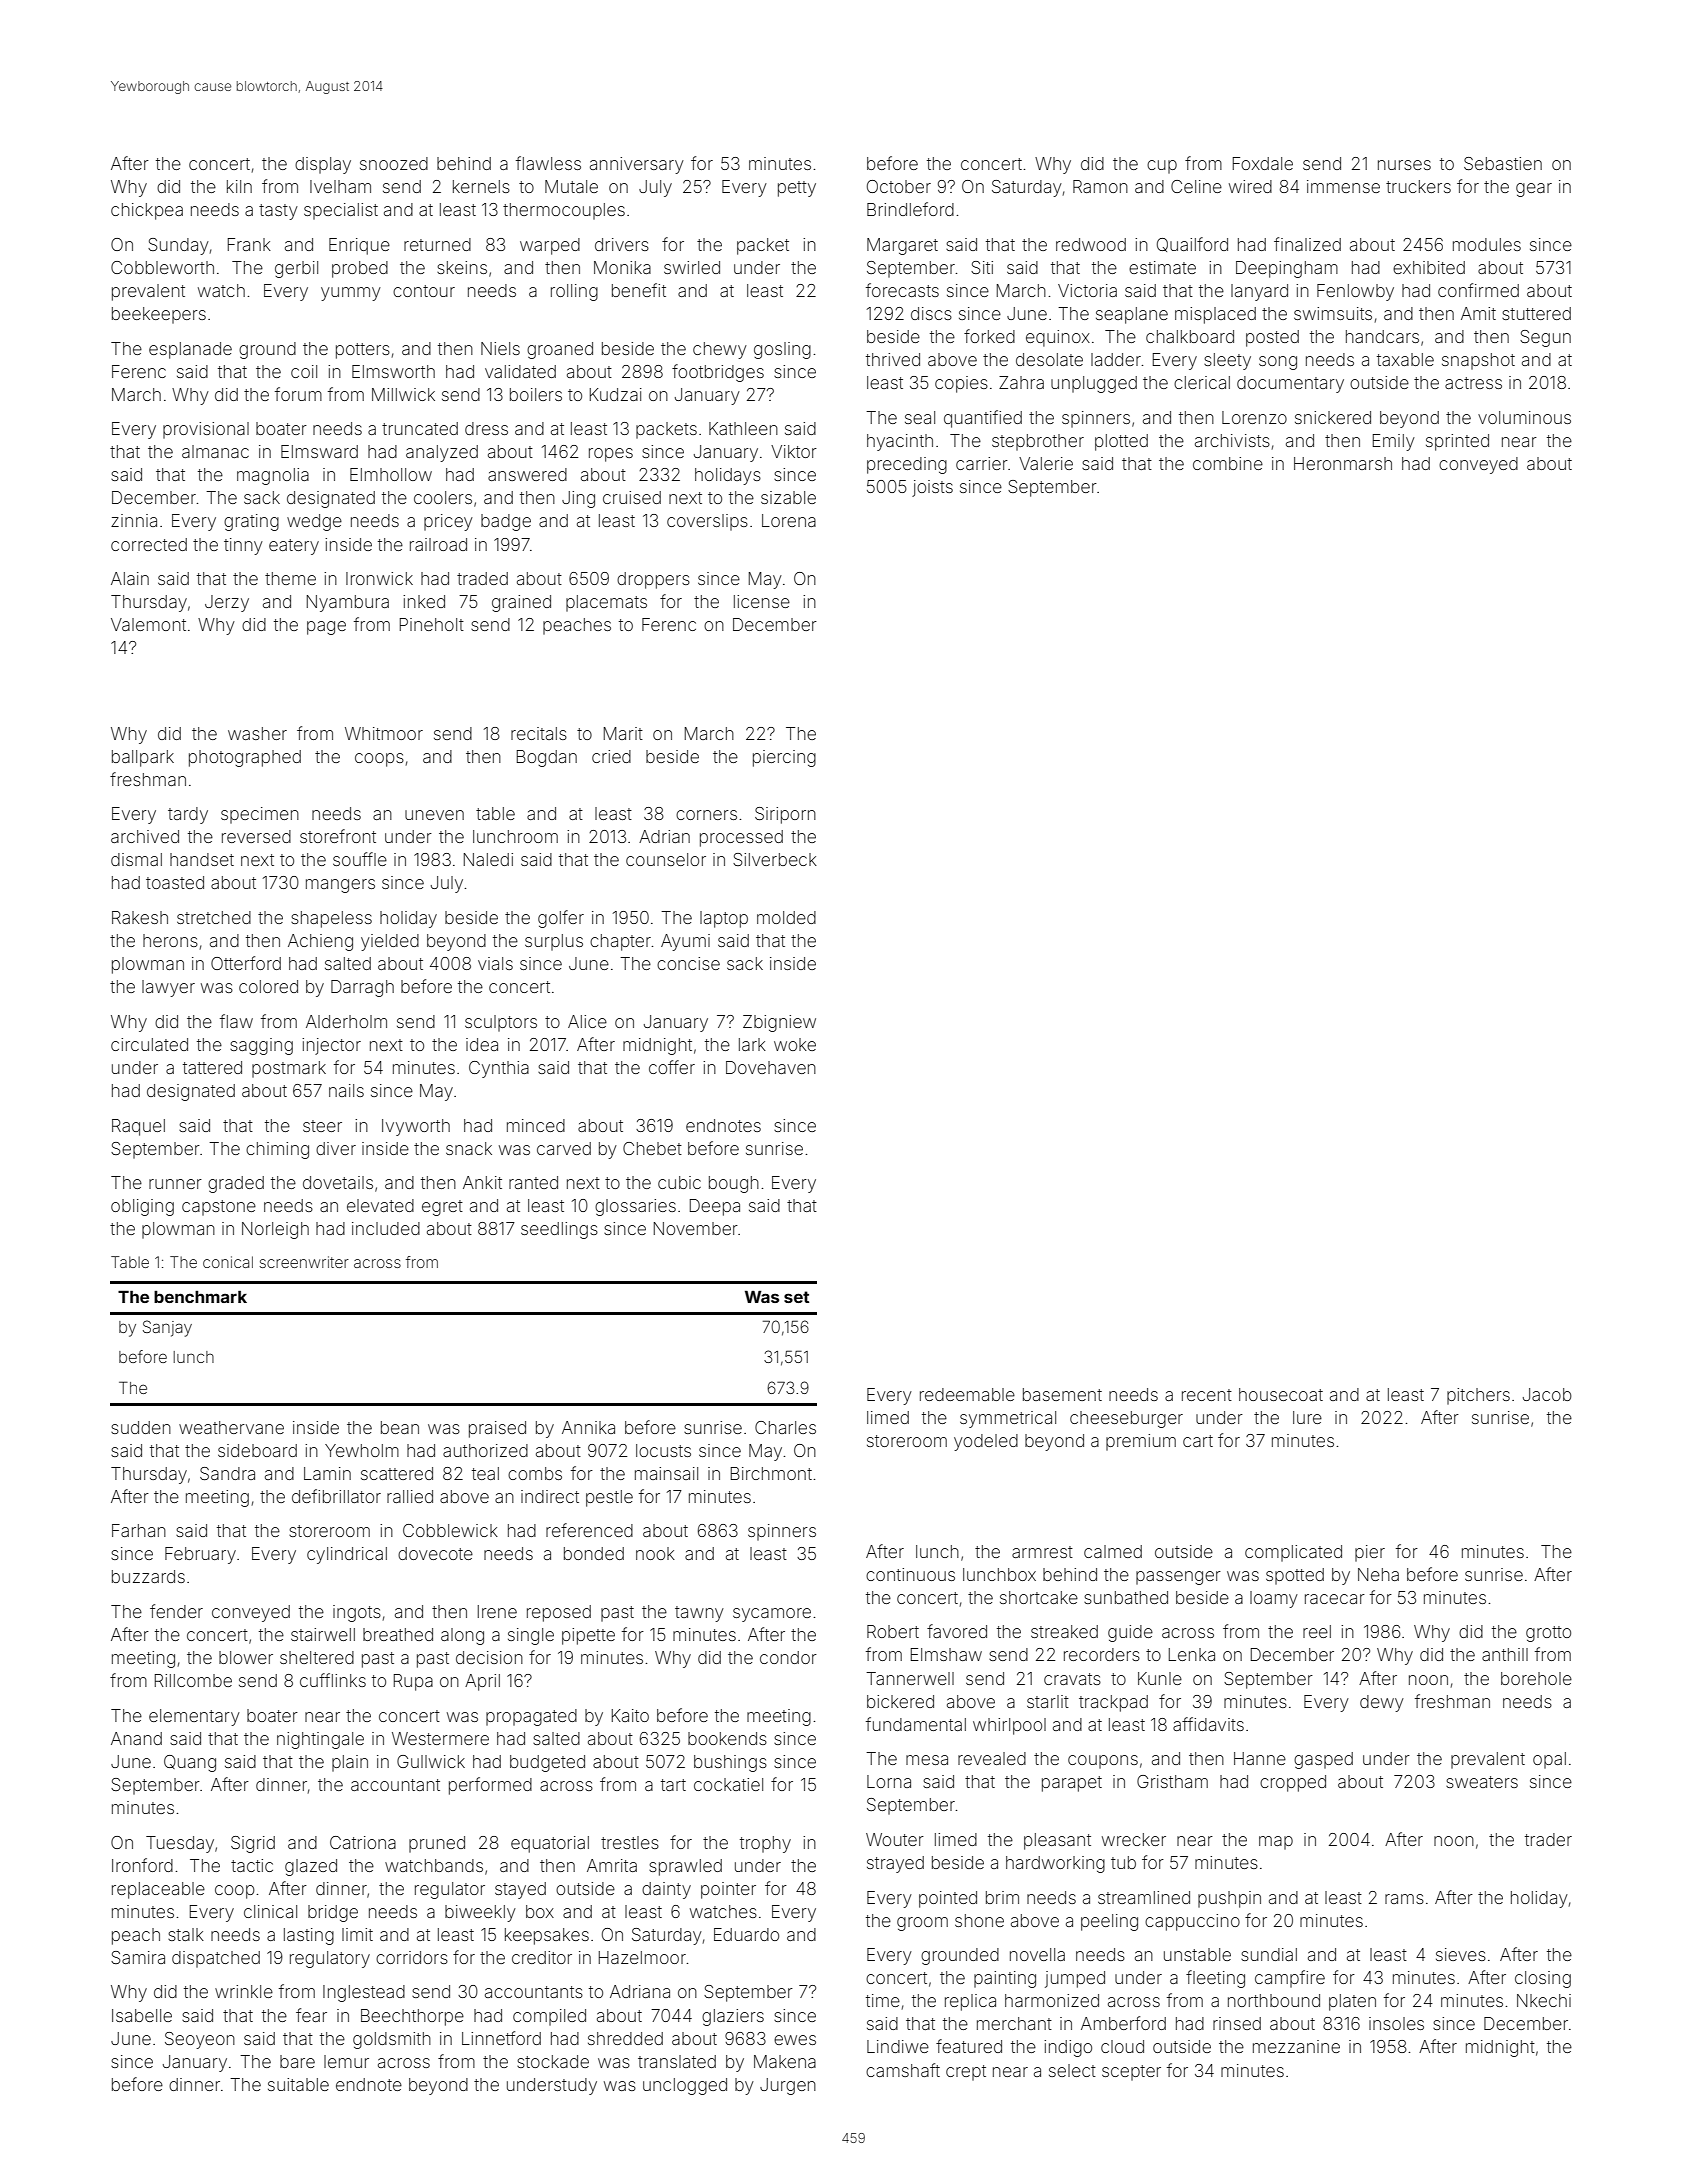  I want to click on symmetrical, so click(1008, 1419).
